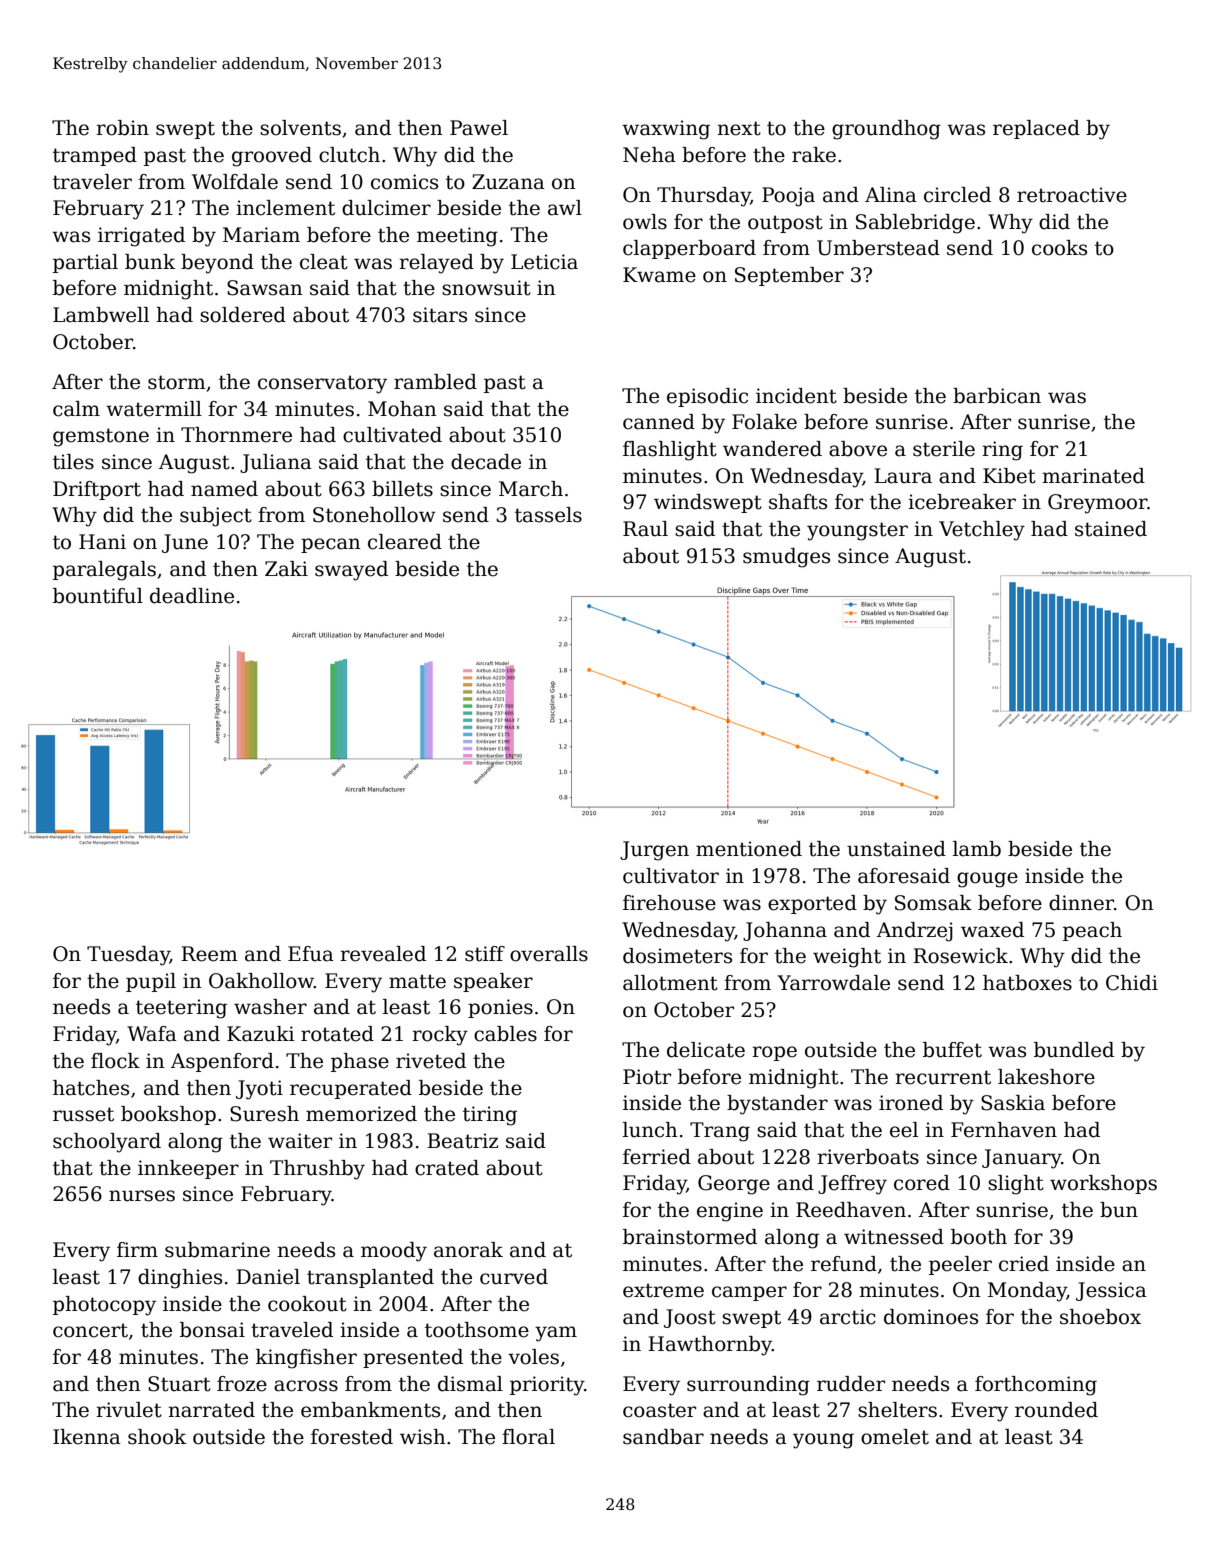  What do you see at coordinates (286, 569) in the screenshot?
I see `Zaki` at bounding box center [286, 569].
